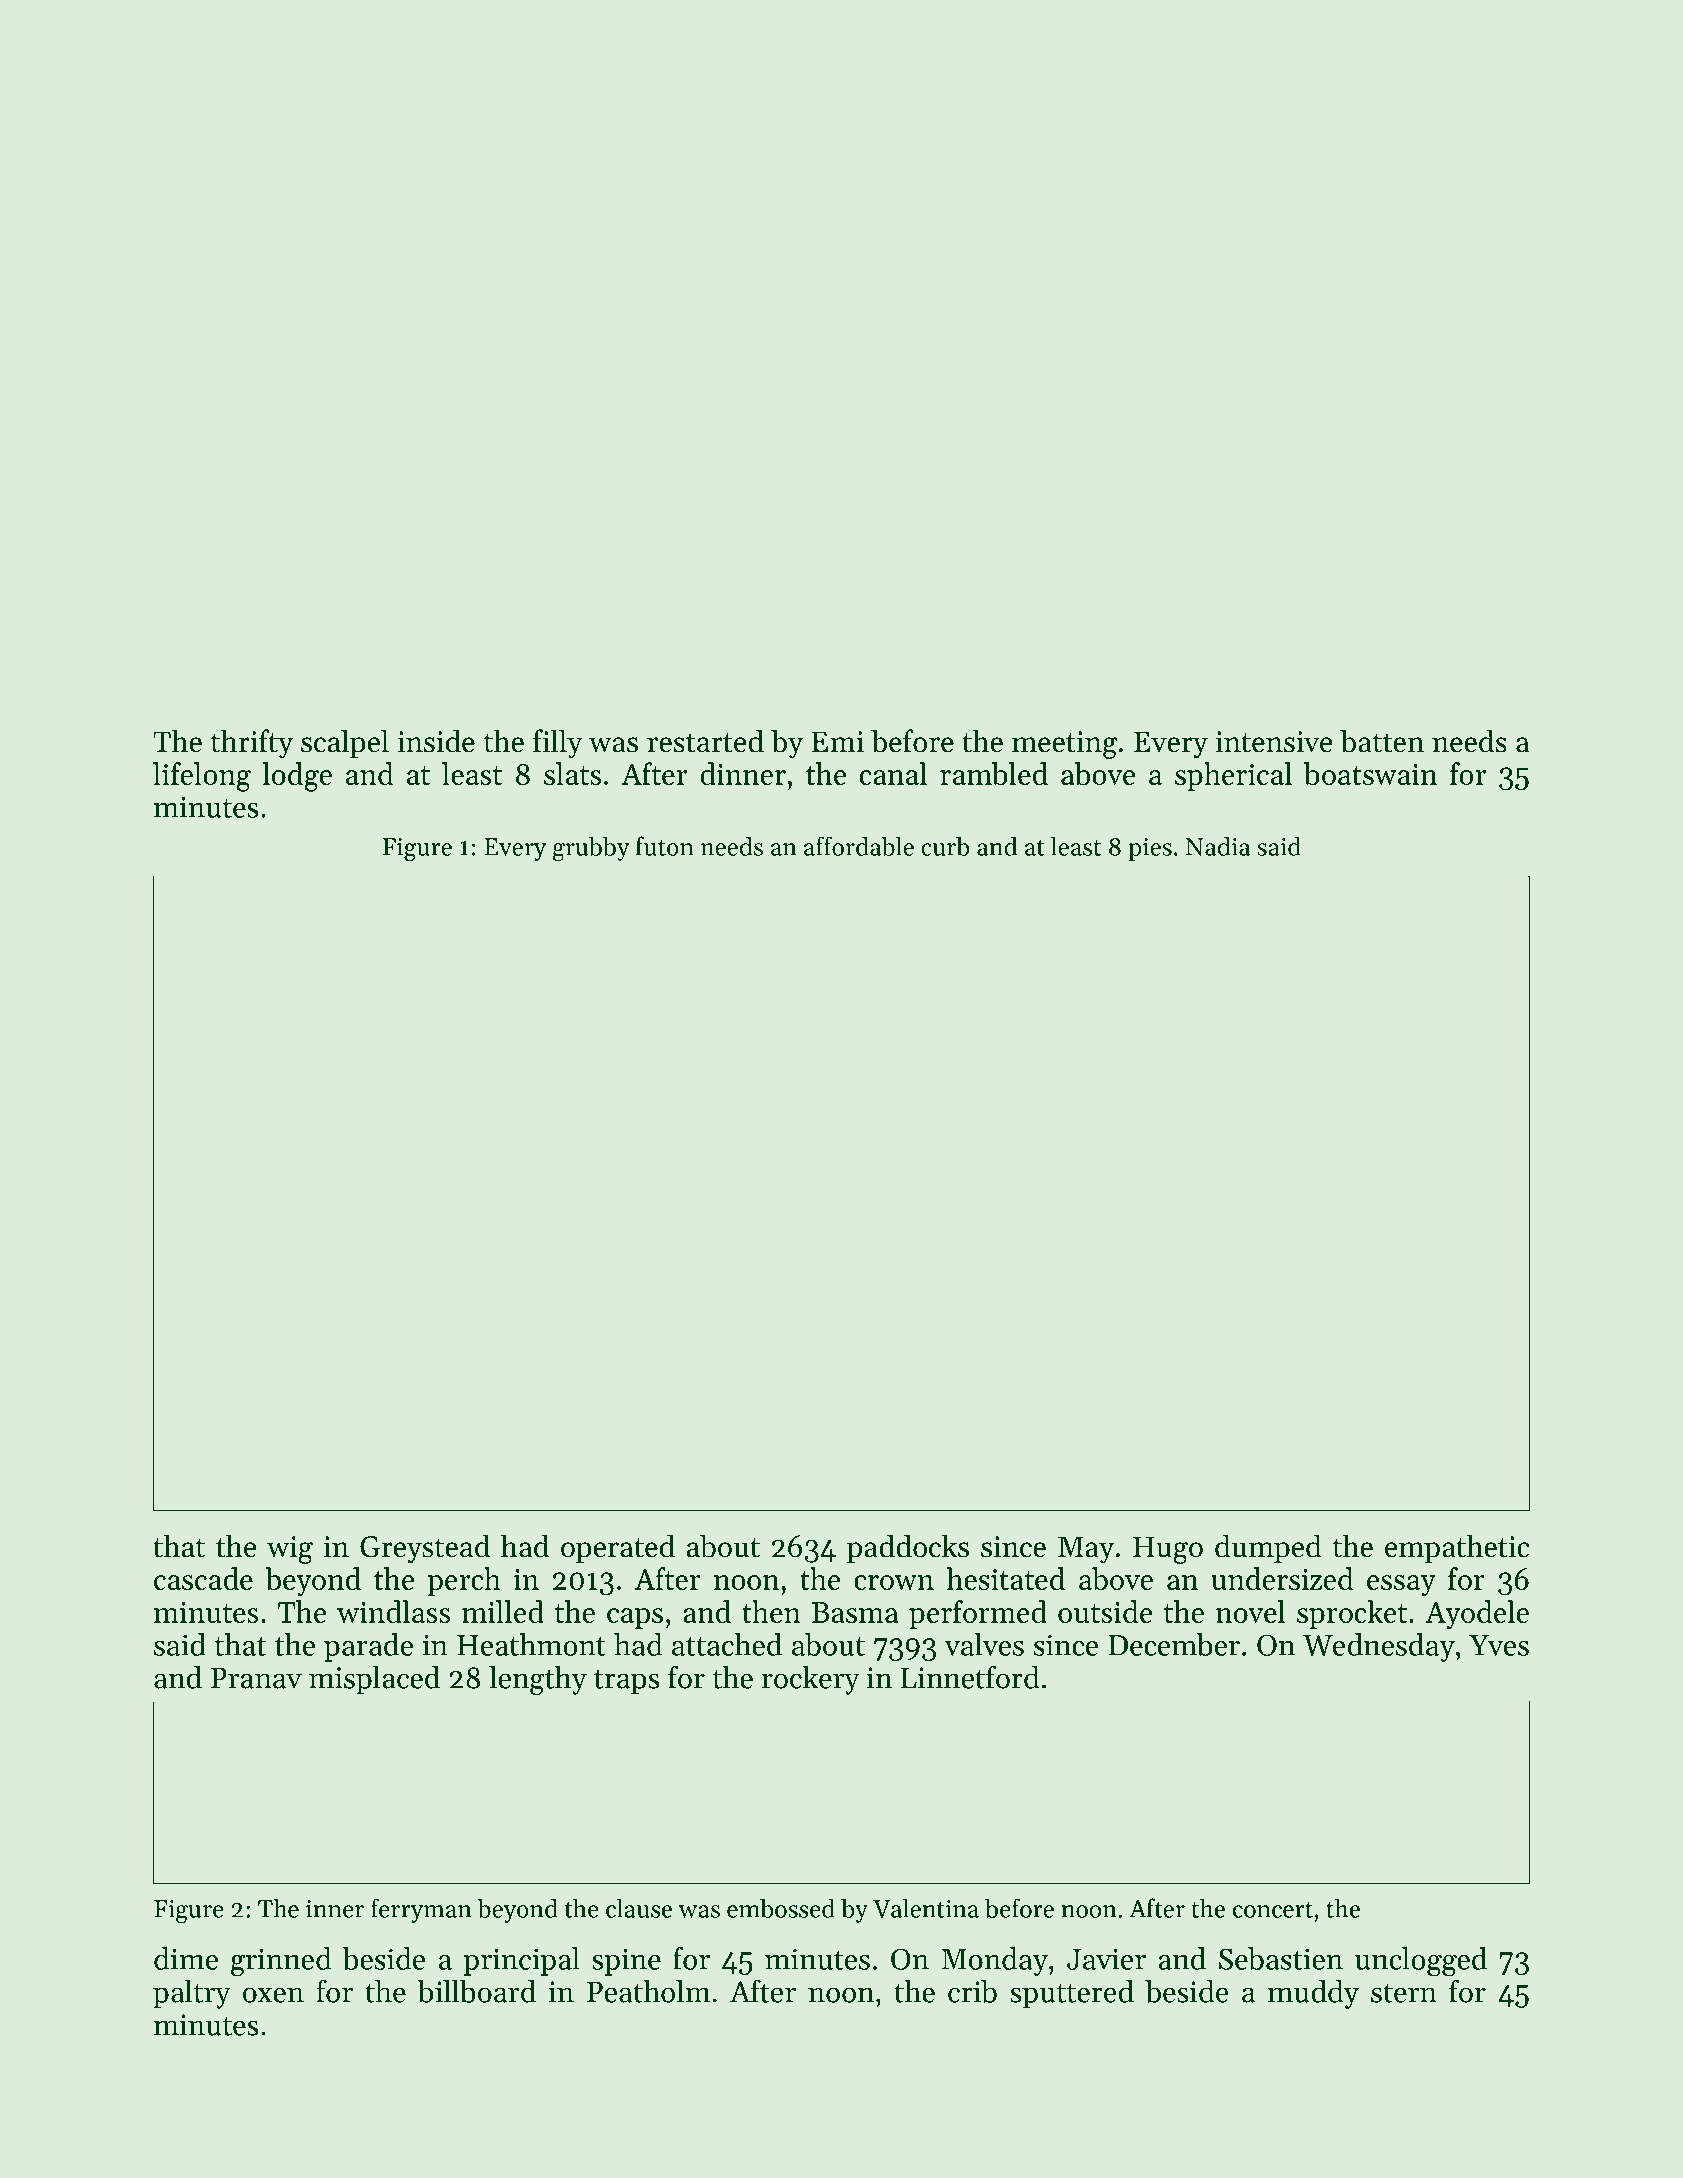 The width and height of the screenshot is (1683, 2178). Describe the element at coordinates (202, 777) in the screenshot. I see `lifelong` at that location.
